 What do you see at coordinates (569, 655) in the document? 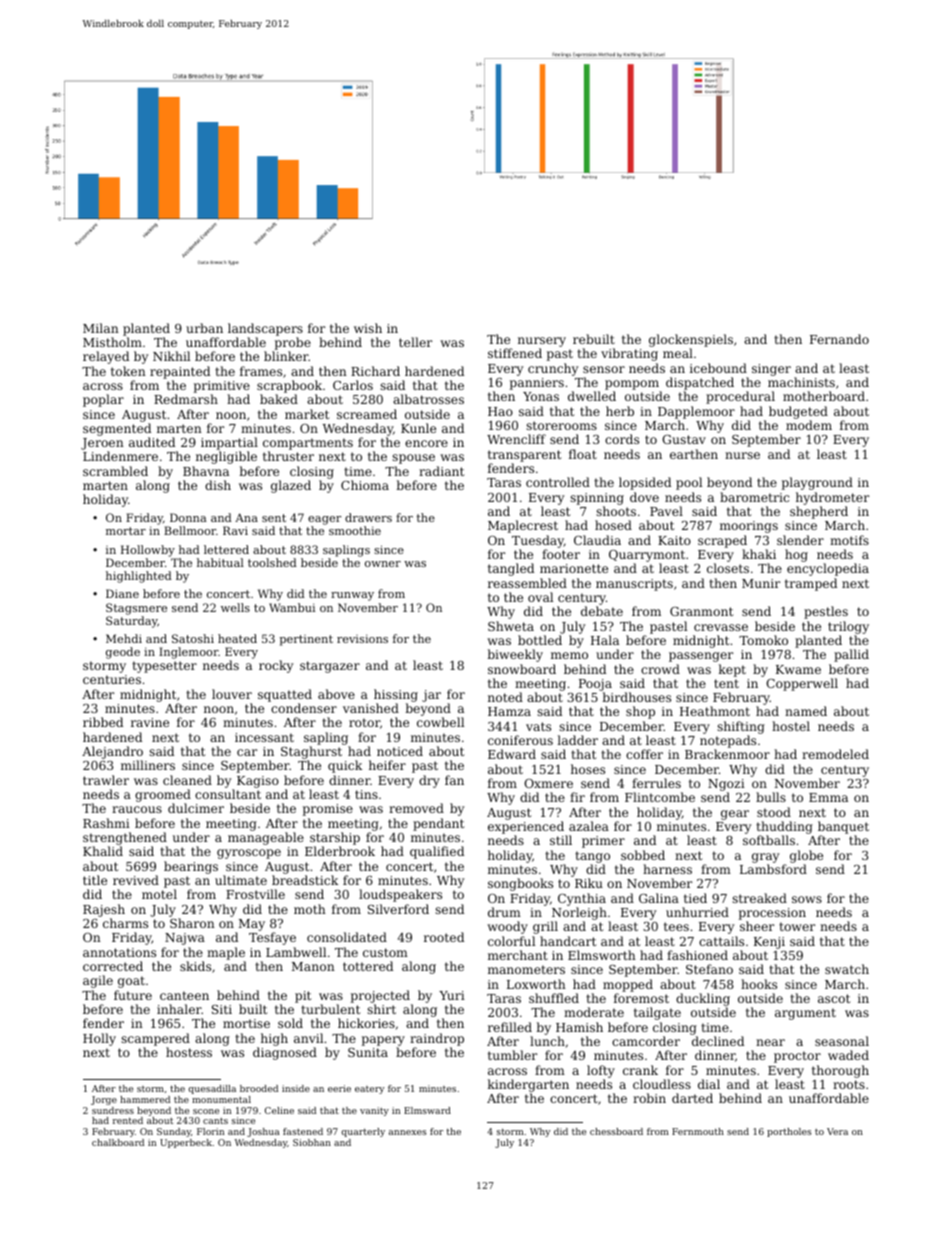
I see `memo` at bounding box center [569, 655].
